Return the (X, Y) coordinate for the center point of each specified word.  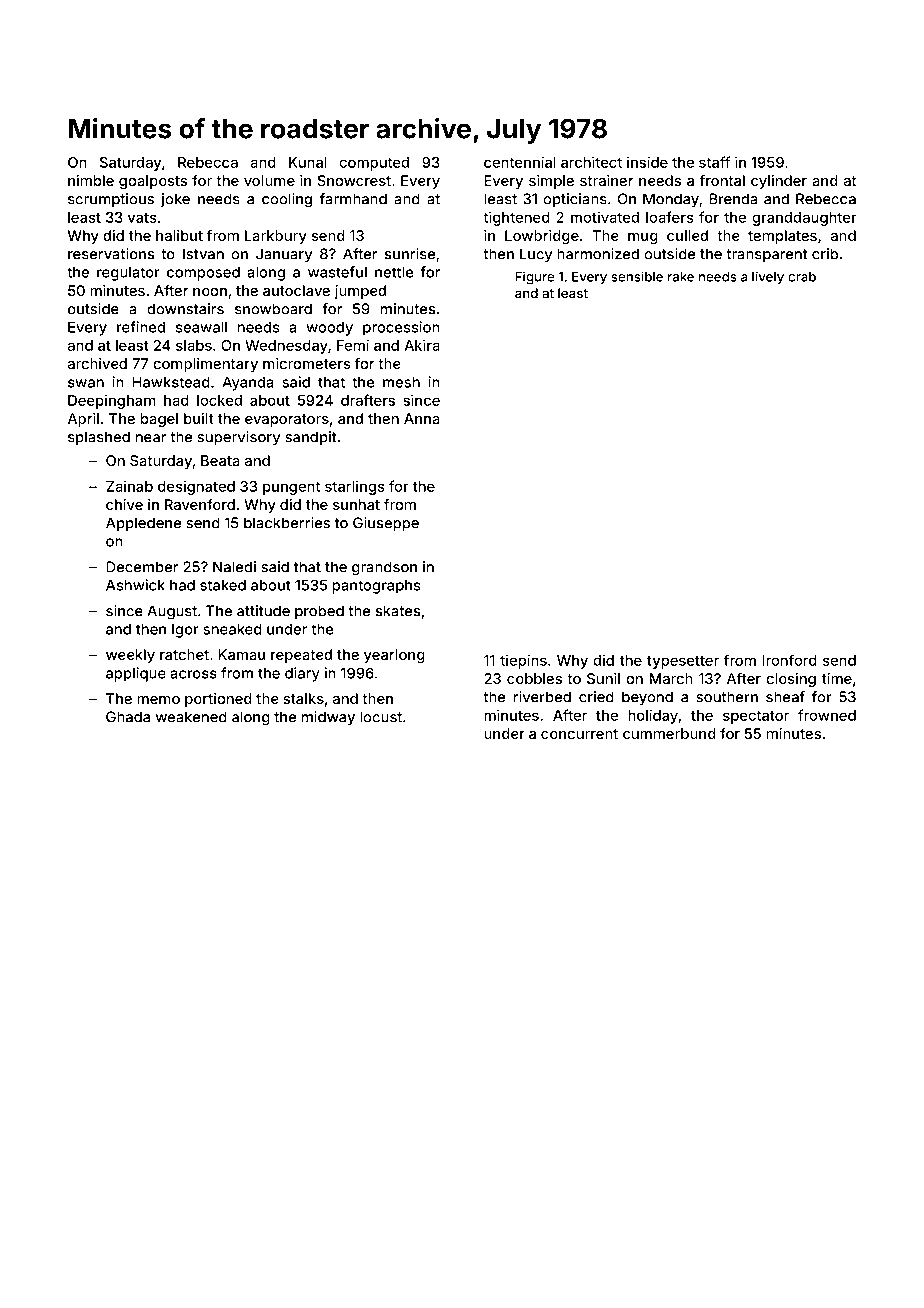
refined (141, 327)
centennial (520, 162)
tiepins (523, 661)
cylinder (779, 182)
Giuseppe (386, 524)
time (837, 678)
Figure (535, 278)
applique (136, 674)
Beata (220, 460)
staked (223, 585)
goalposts (153, 182)
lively (768, 278)
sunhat (356, 504)
